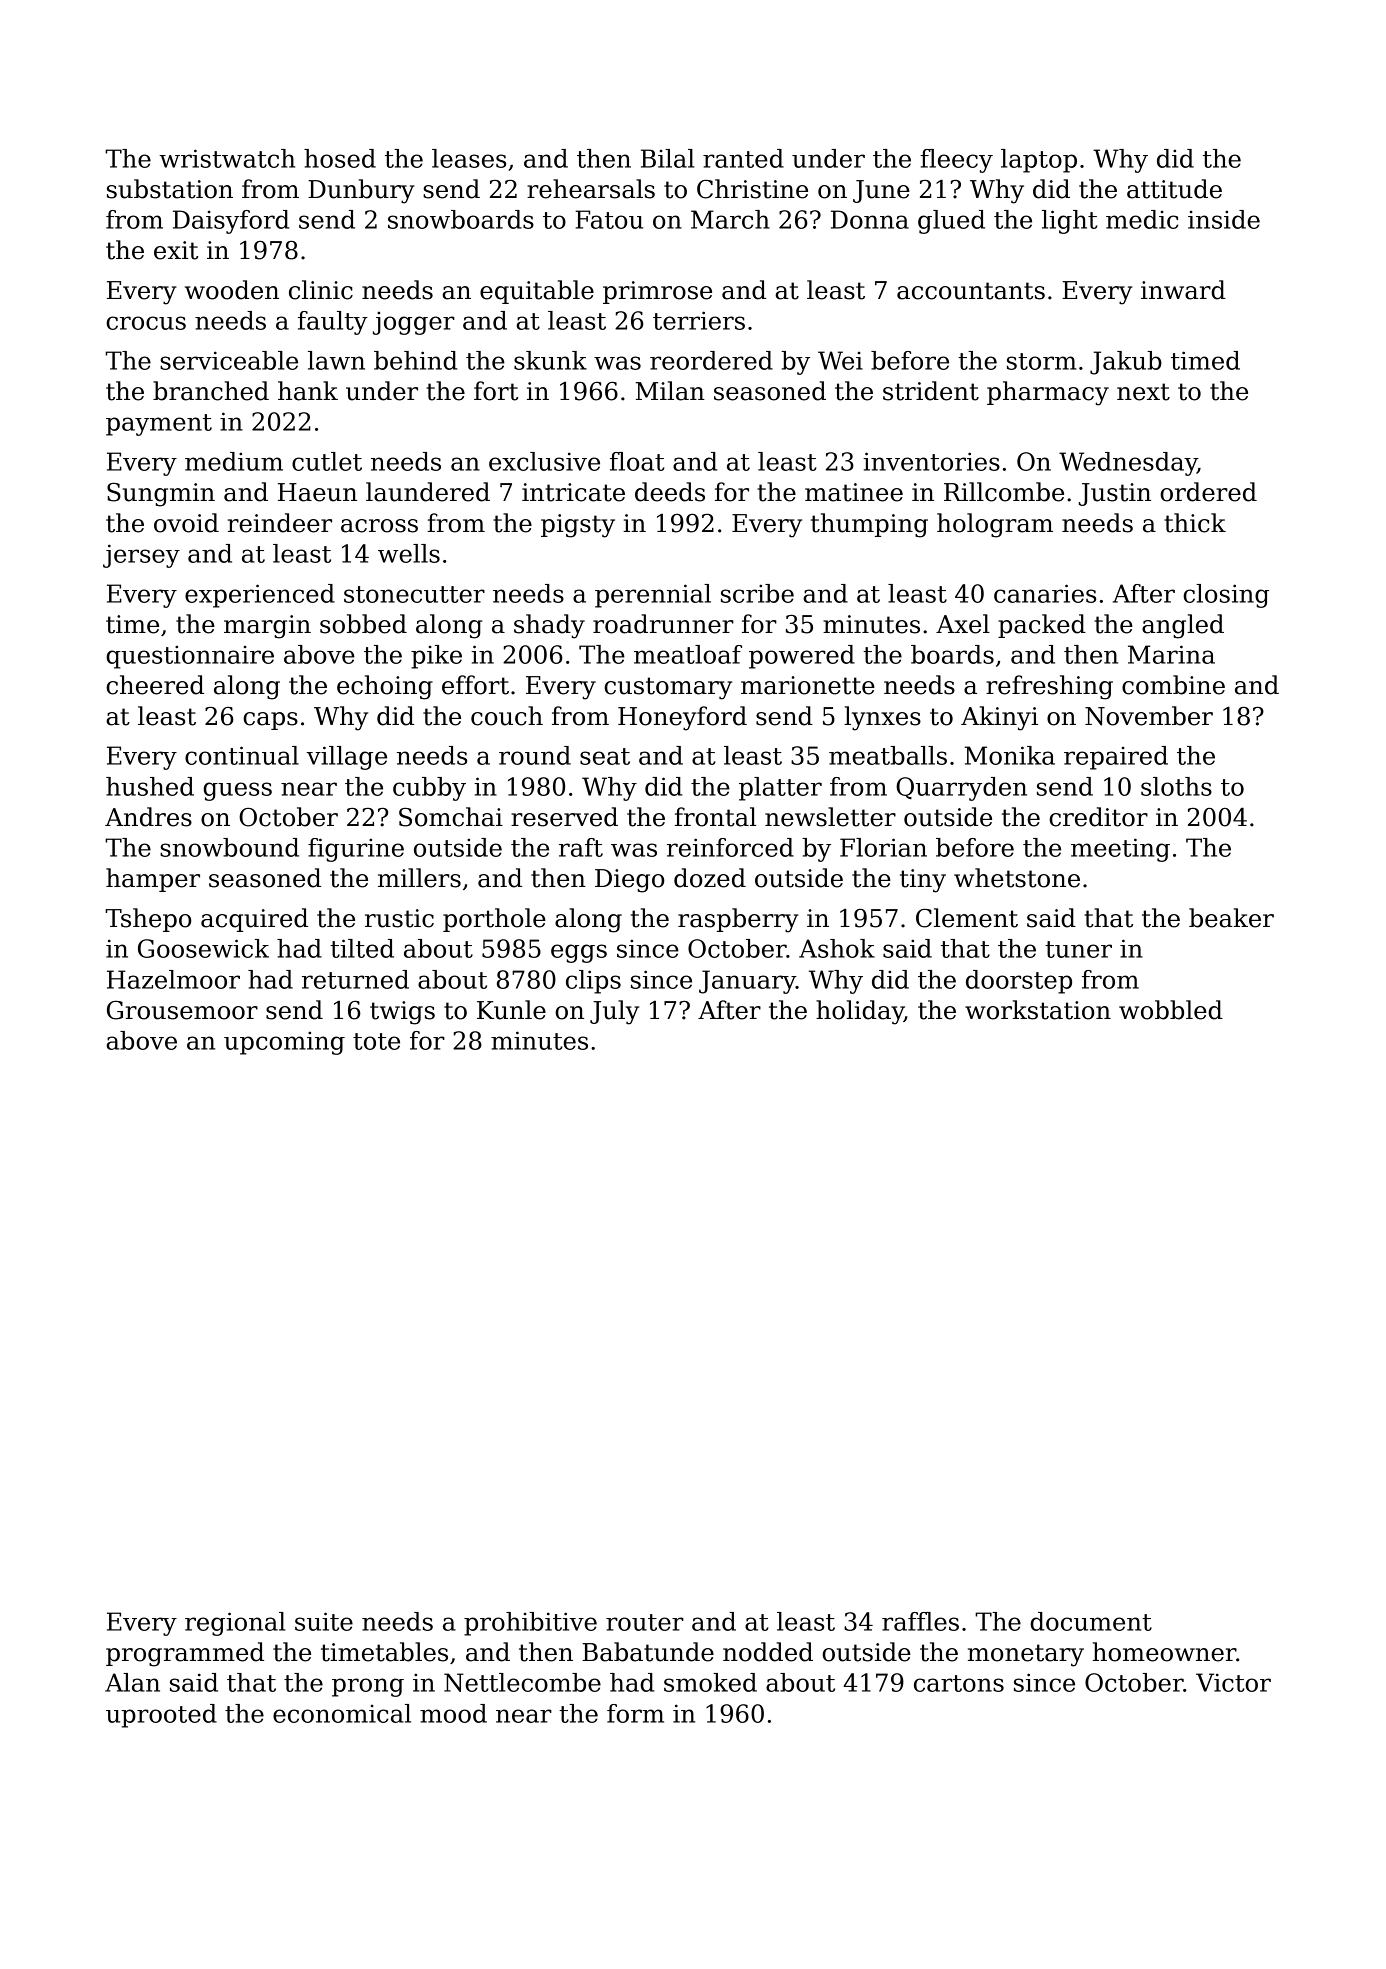 This screenshot has height=1969, width=1386. Describe the element at coordinates (363, 624) in the screenshot. I see `sobbed` at that location.
